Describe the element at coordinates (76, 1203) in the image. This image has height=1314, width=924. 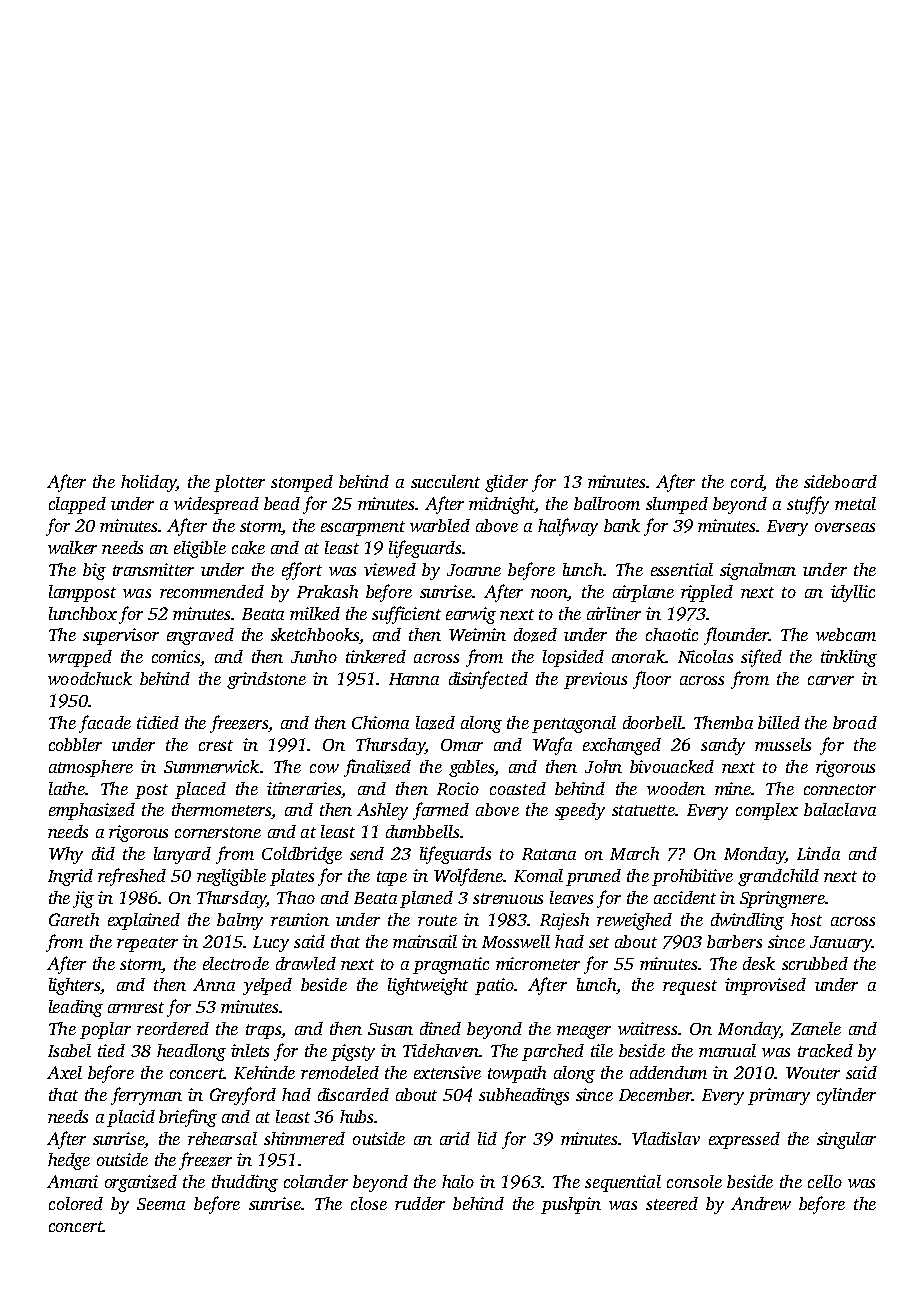
I see `colored` at that location.
